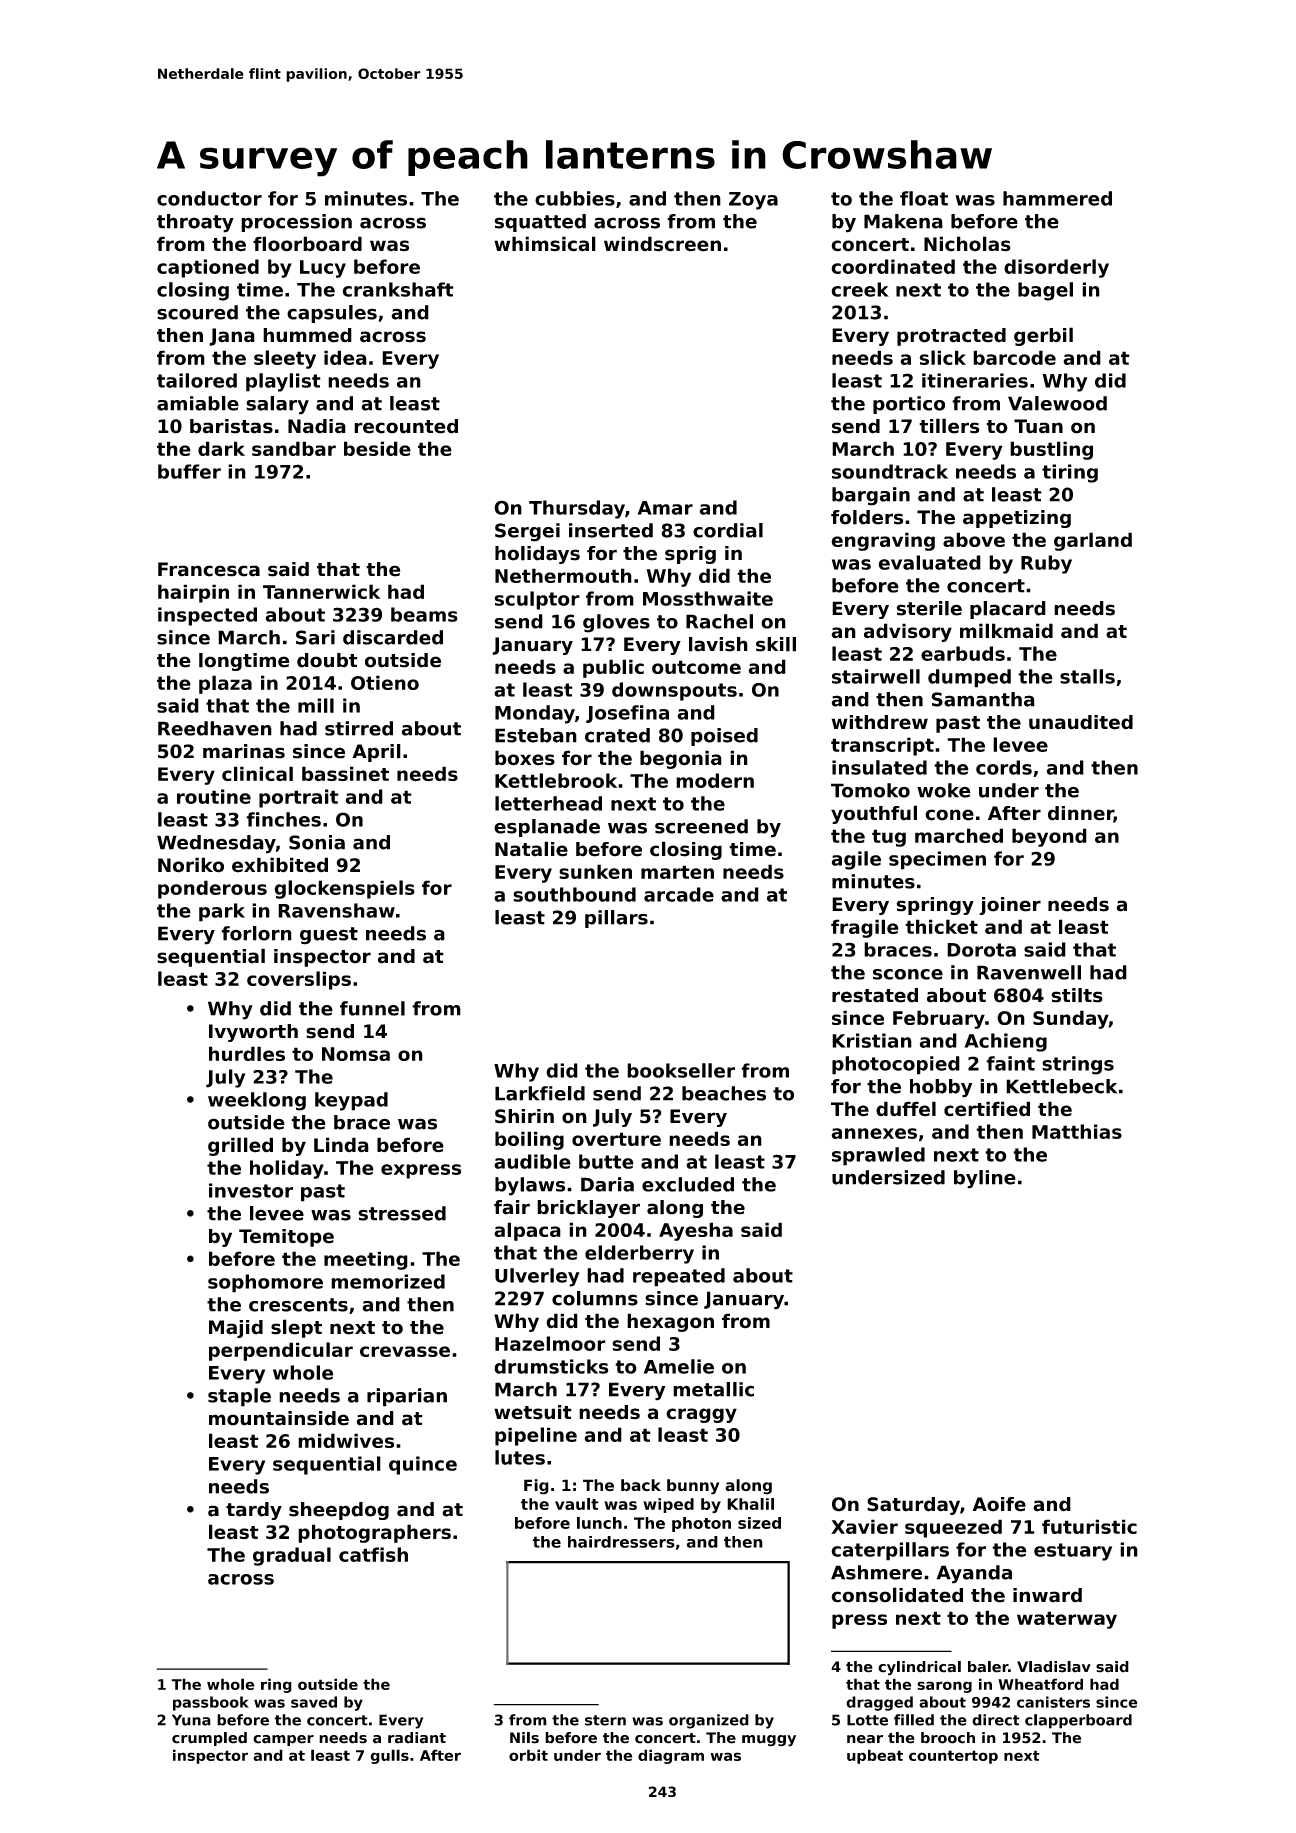  Describe the element at coordinates (599, 1523) in the image. I see `lunch` at that location.
